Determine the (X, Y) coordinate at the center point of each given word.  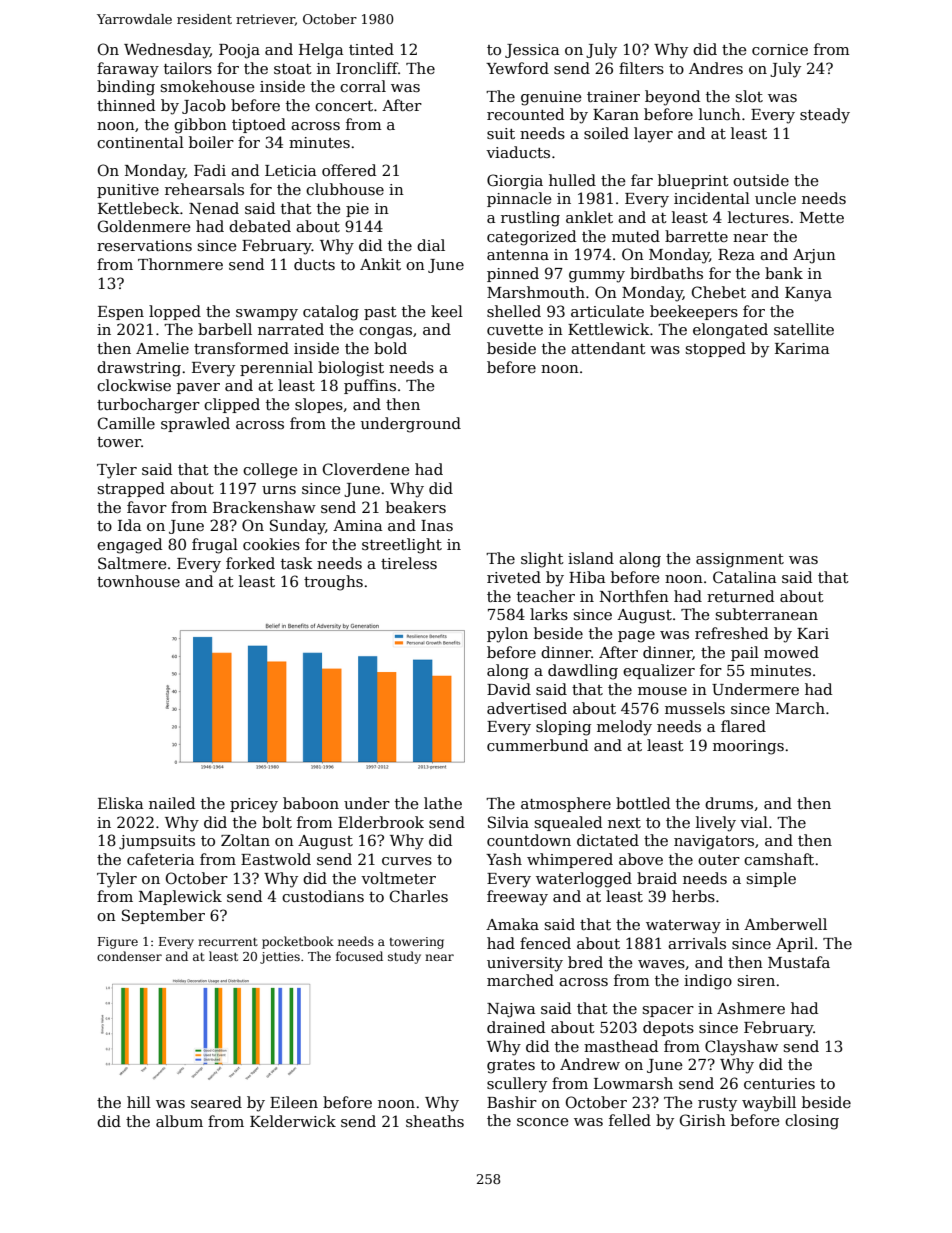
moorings (748, 747)
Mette (822, 217)
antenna (518, 255)
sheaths (435, 1121)
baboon (311, 803)
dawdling (583, 672)
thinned (126, 105)
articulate (607, 311)
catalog (331, 313)
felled (630, 1120)
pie (357, 210)
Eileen (294, 1102)
